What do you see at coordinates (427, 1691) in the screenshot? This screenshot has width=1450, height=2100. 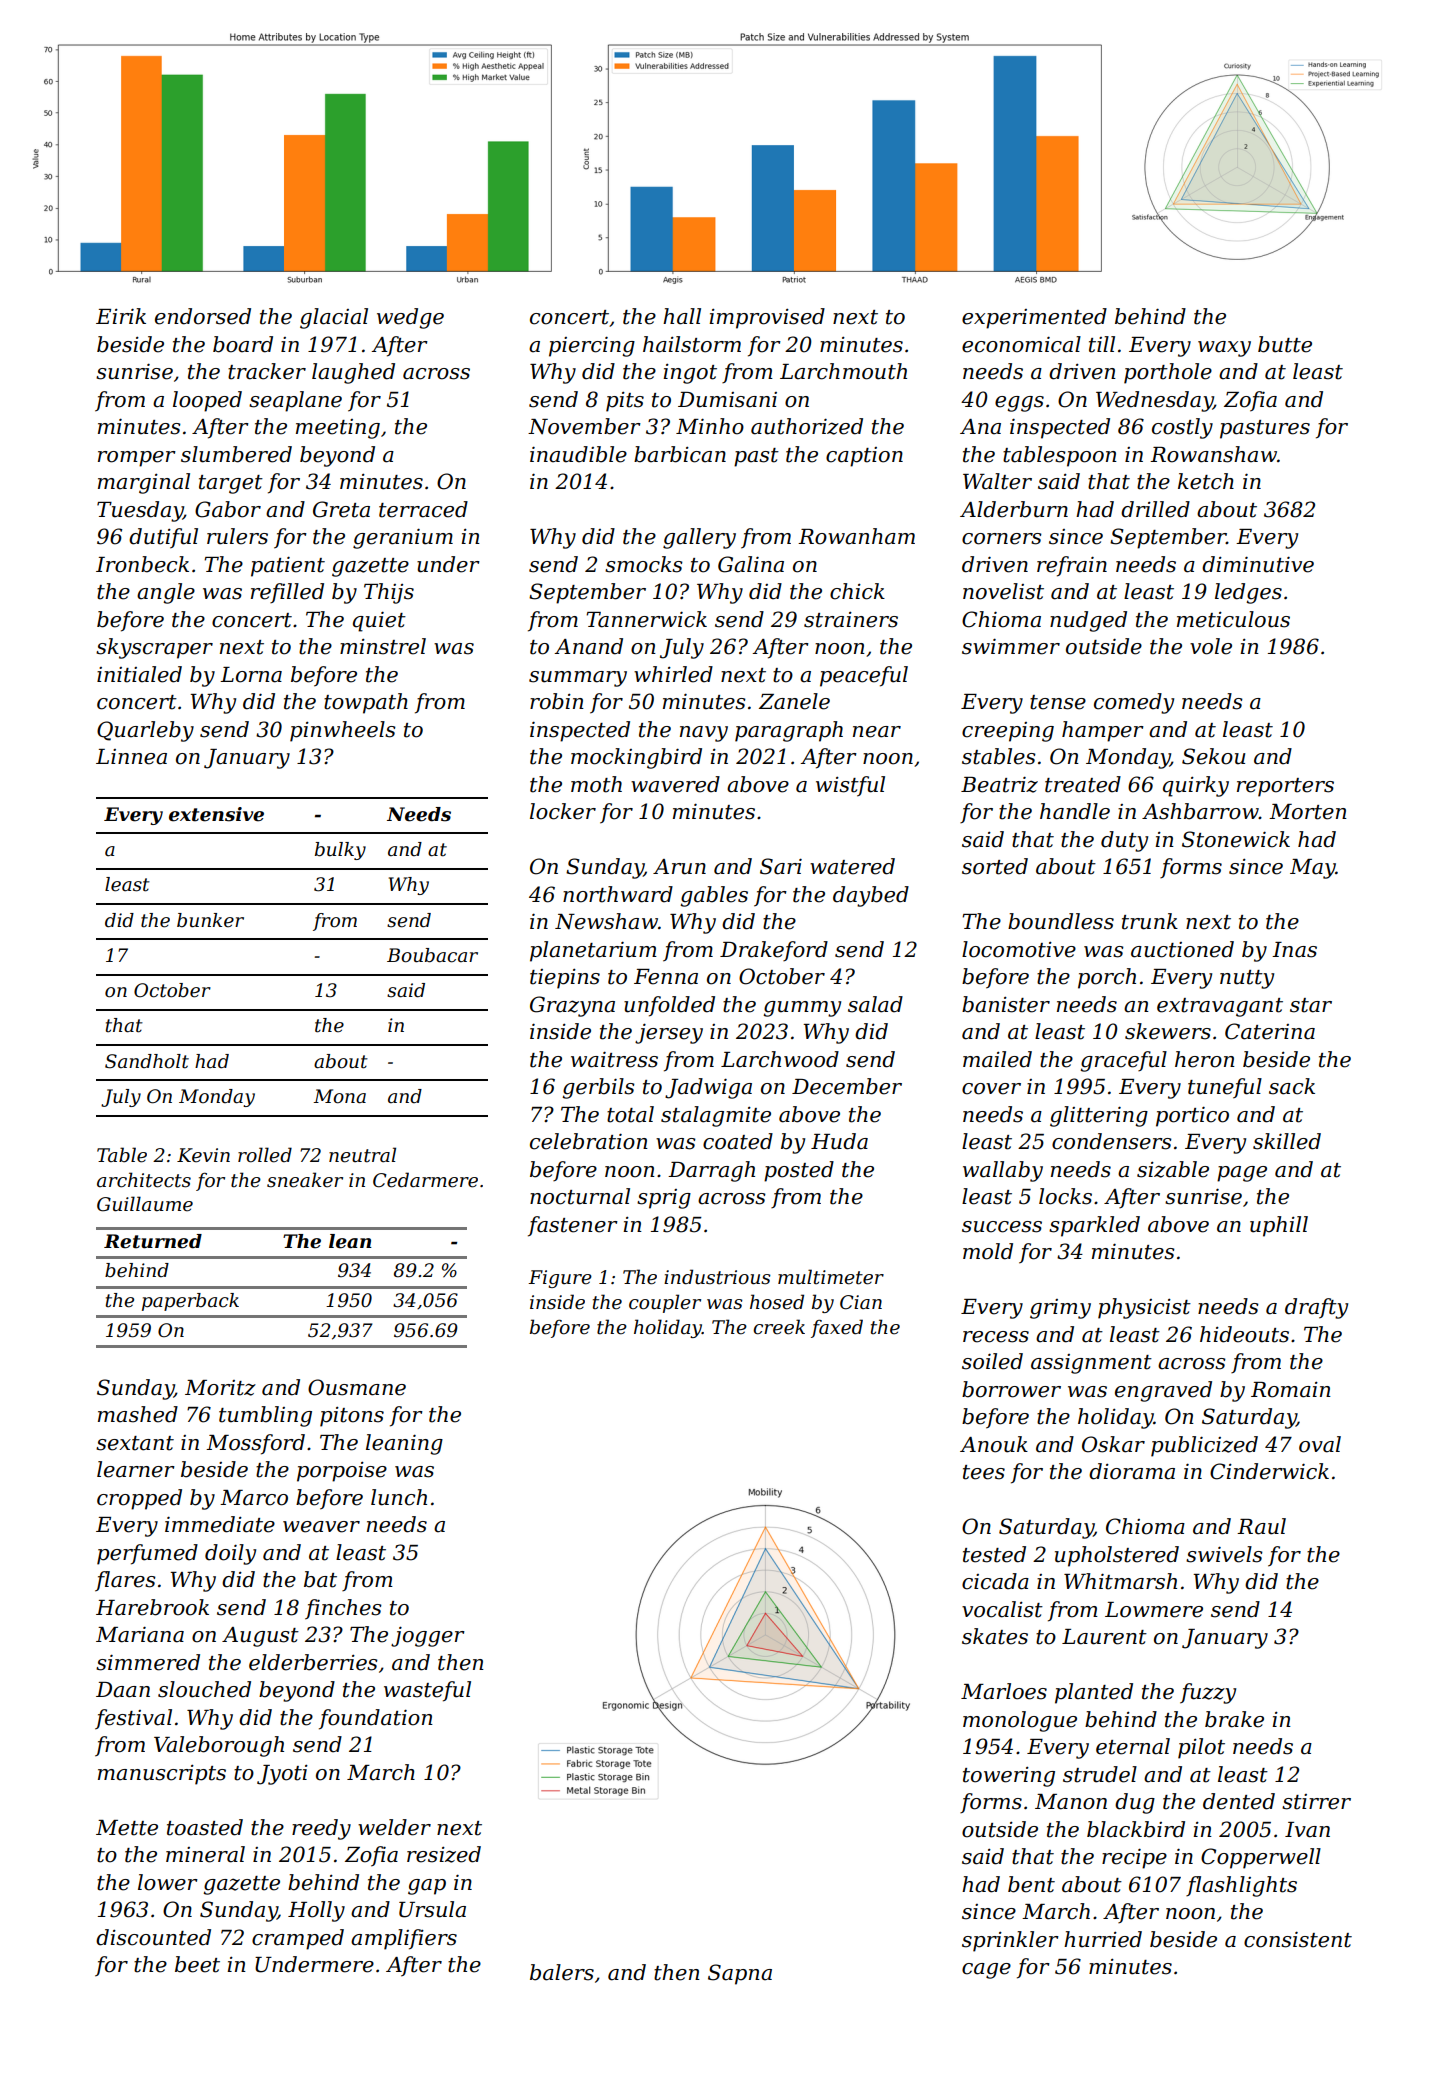 I see `wasteful` at bounding box center [427, 1691].
